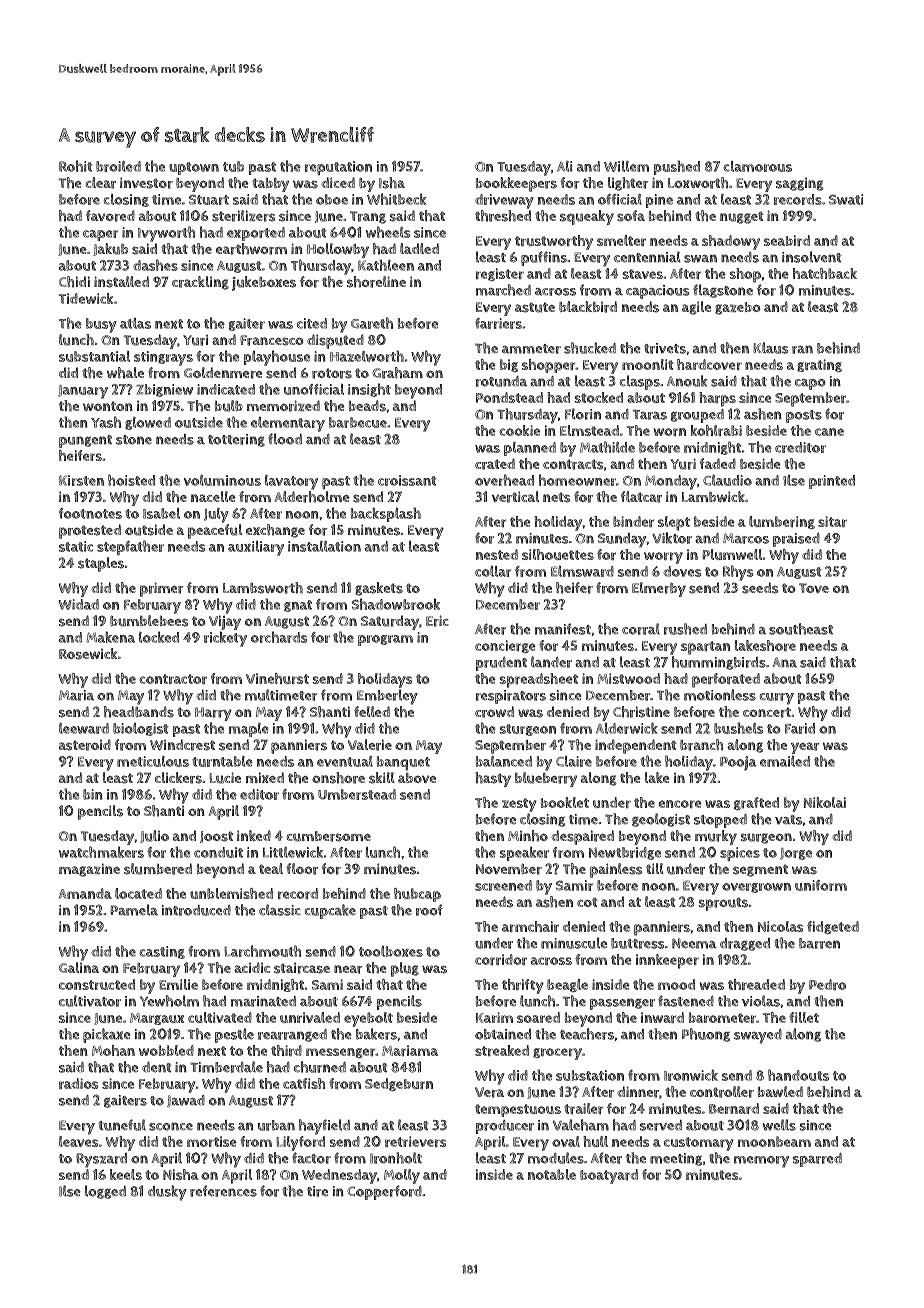 The height and width of the screenshot is (1308, 924). Describe the element at coordinates (339, 1176) in the screenshot. I see `Wednesday` at that location.
